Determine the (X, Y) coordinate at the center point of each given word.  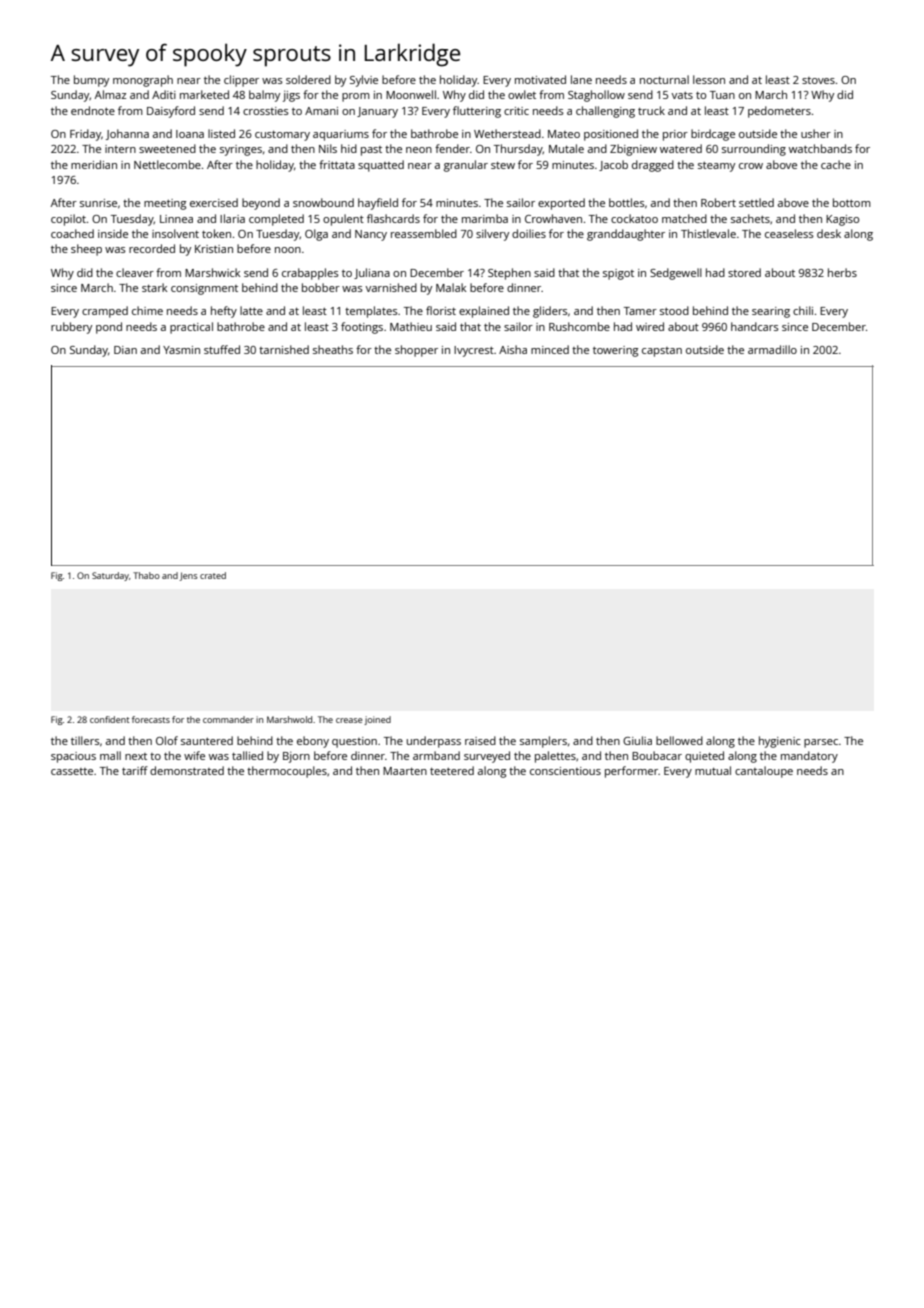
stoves (818, 80)
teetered (452, 770)
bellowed (679, 740)
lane (581, 79)
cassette (72, 771)
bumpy (91, 81)
